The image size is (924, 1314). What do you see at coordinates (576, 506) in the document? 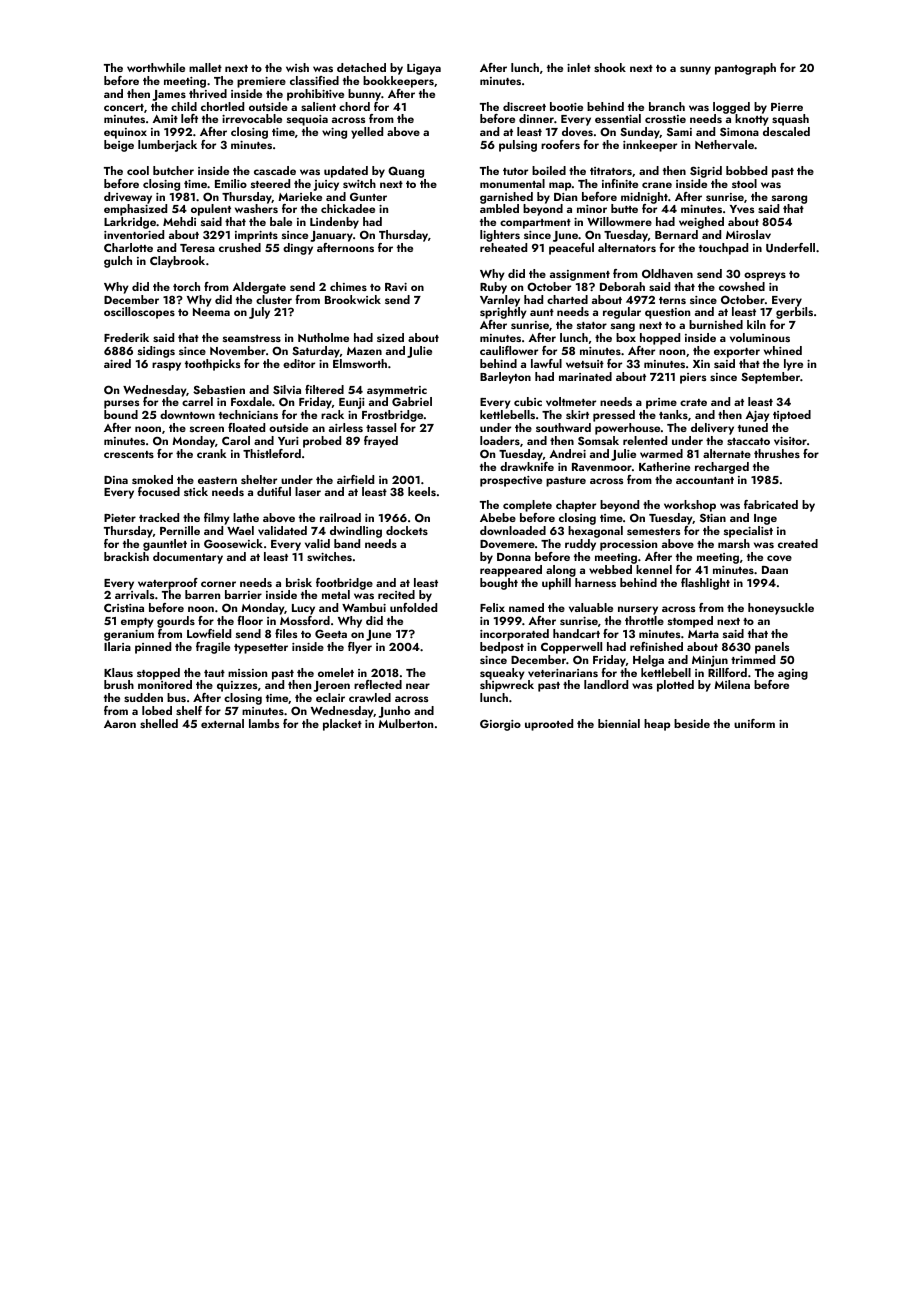
I see `chapter` at bounding box center [576, 506].
